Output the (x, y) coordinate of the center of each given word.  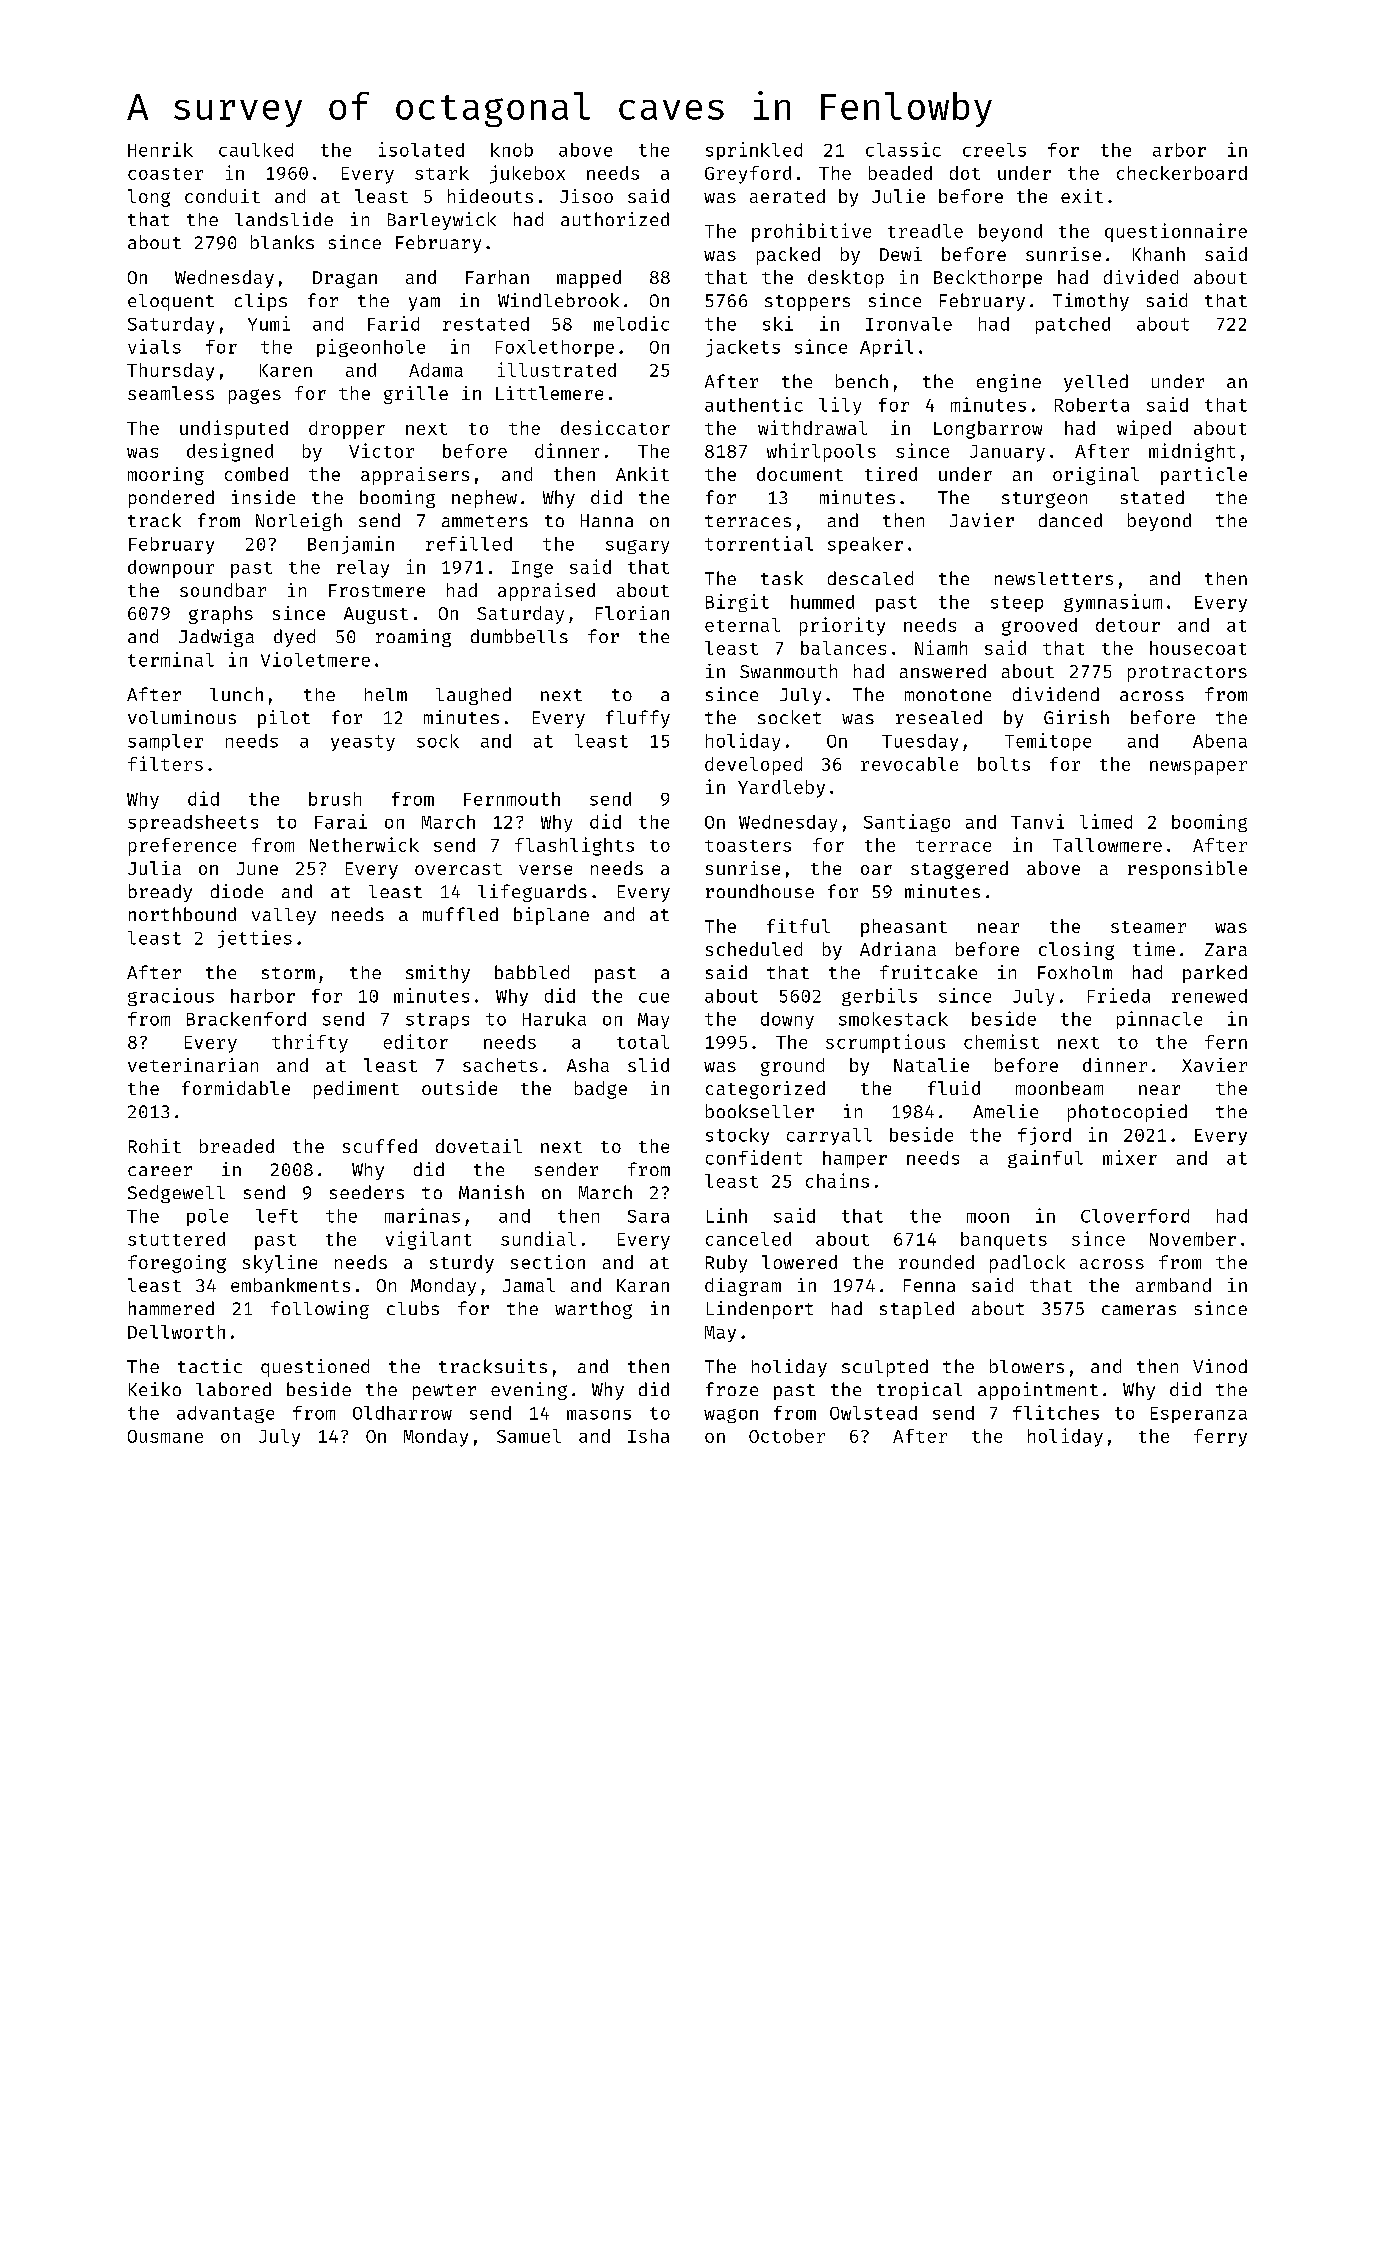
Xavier (1214, 1065)
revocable (909, 764)
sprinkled (754, 151)
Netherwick (364, 844)
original (1096, 476)
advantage (225, 1414)
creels (994, 150)
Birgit (737, 603)
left (277, 1216)
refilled (469, 543)
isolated (421, 149)
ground (792, 1067)
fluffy (638, 719)
